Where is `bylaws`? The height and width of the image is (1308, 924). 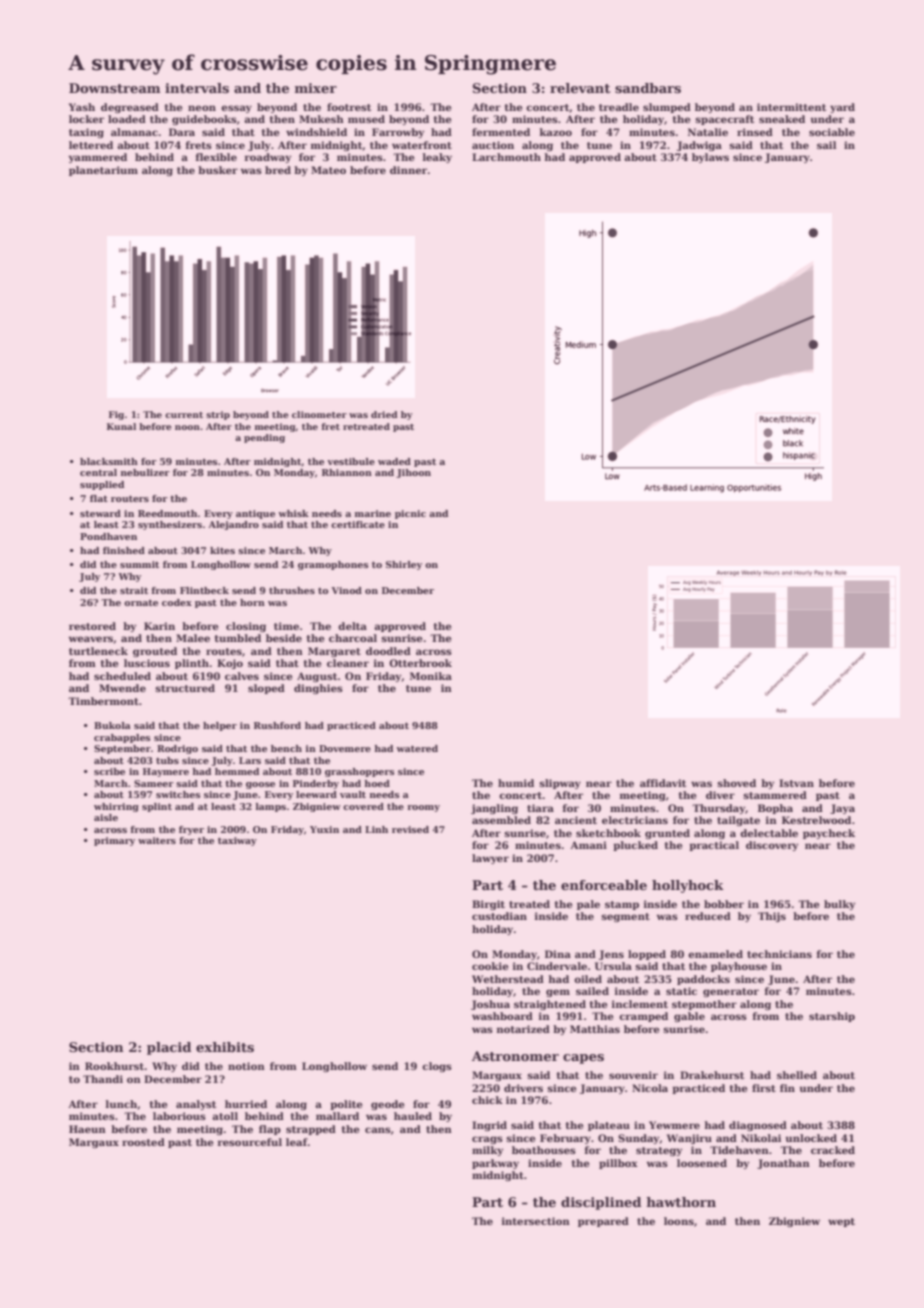 bylaws is located at coordinates (710, 158).
